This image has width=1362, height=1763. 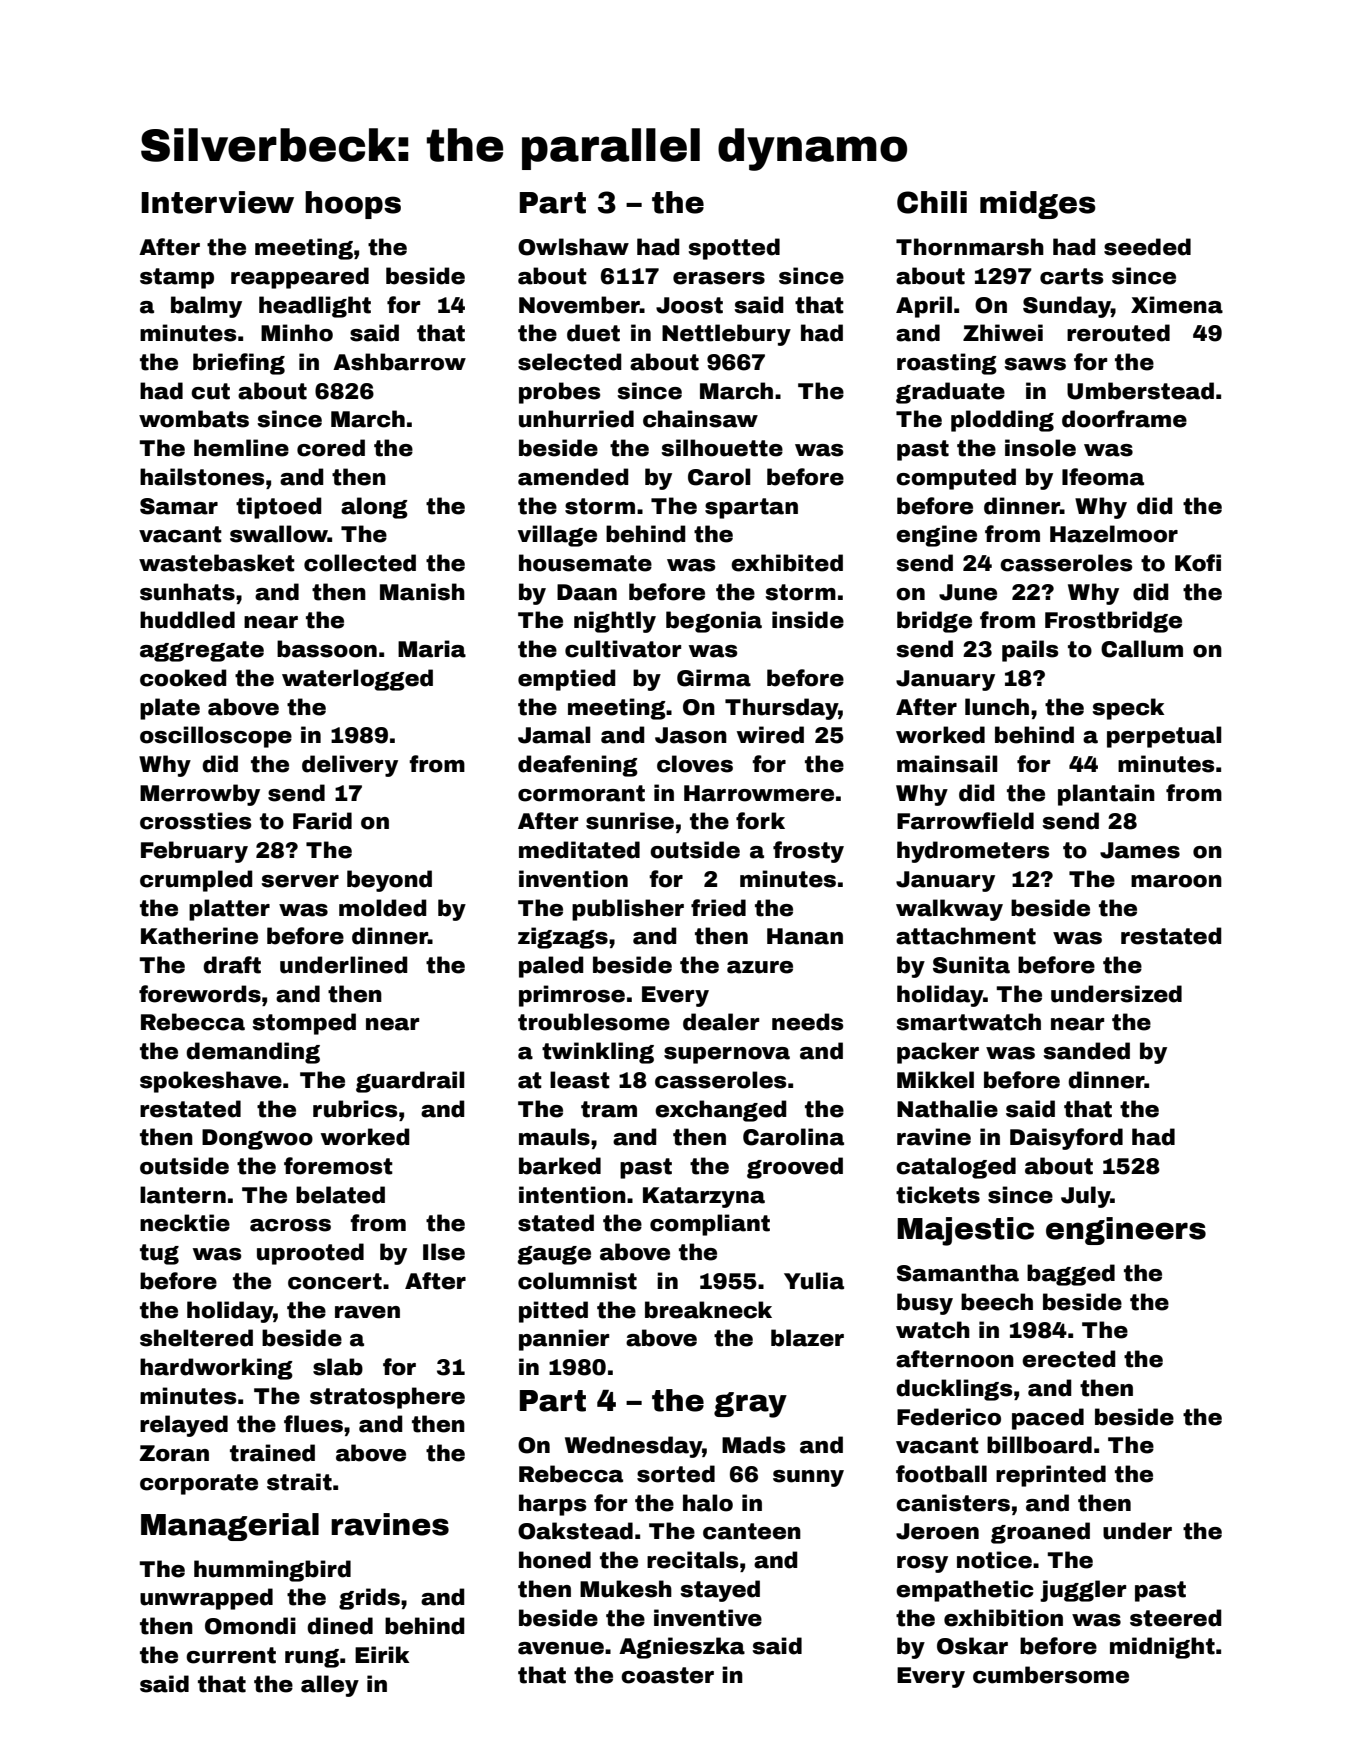 What do you see at coordinates (726, 335) in the image?
I see `Nettlebury` at bounding box center [726, 335].
